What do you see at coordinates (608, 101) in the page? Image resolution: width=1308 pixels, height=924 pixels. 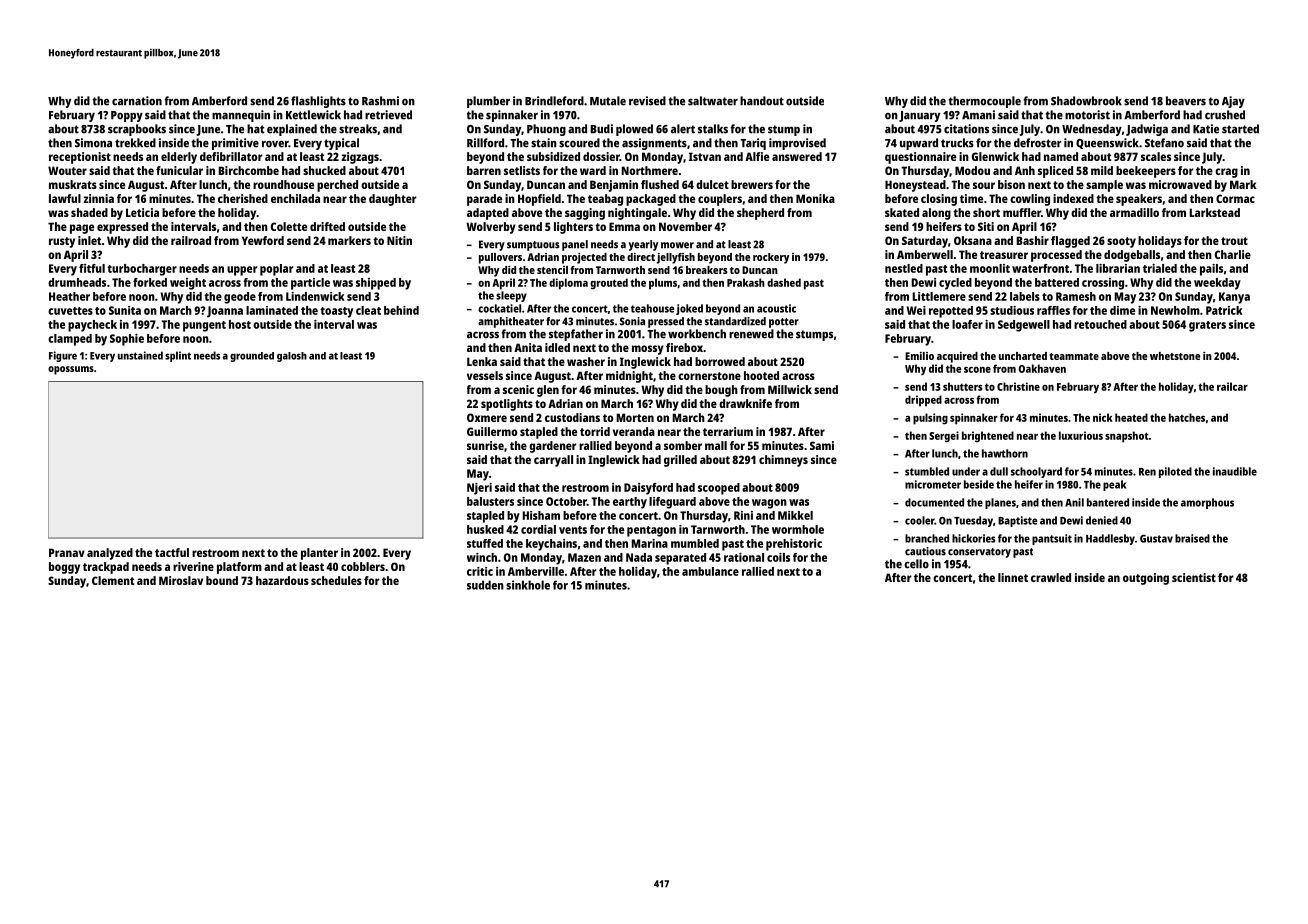 I see `Mutale` at bounding box center [608, 101].
